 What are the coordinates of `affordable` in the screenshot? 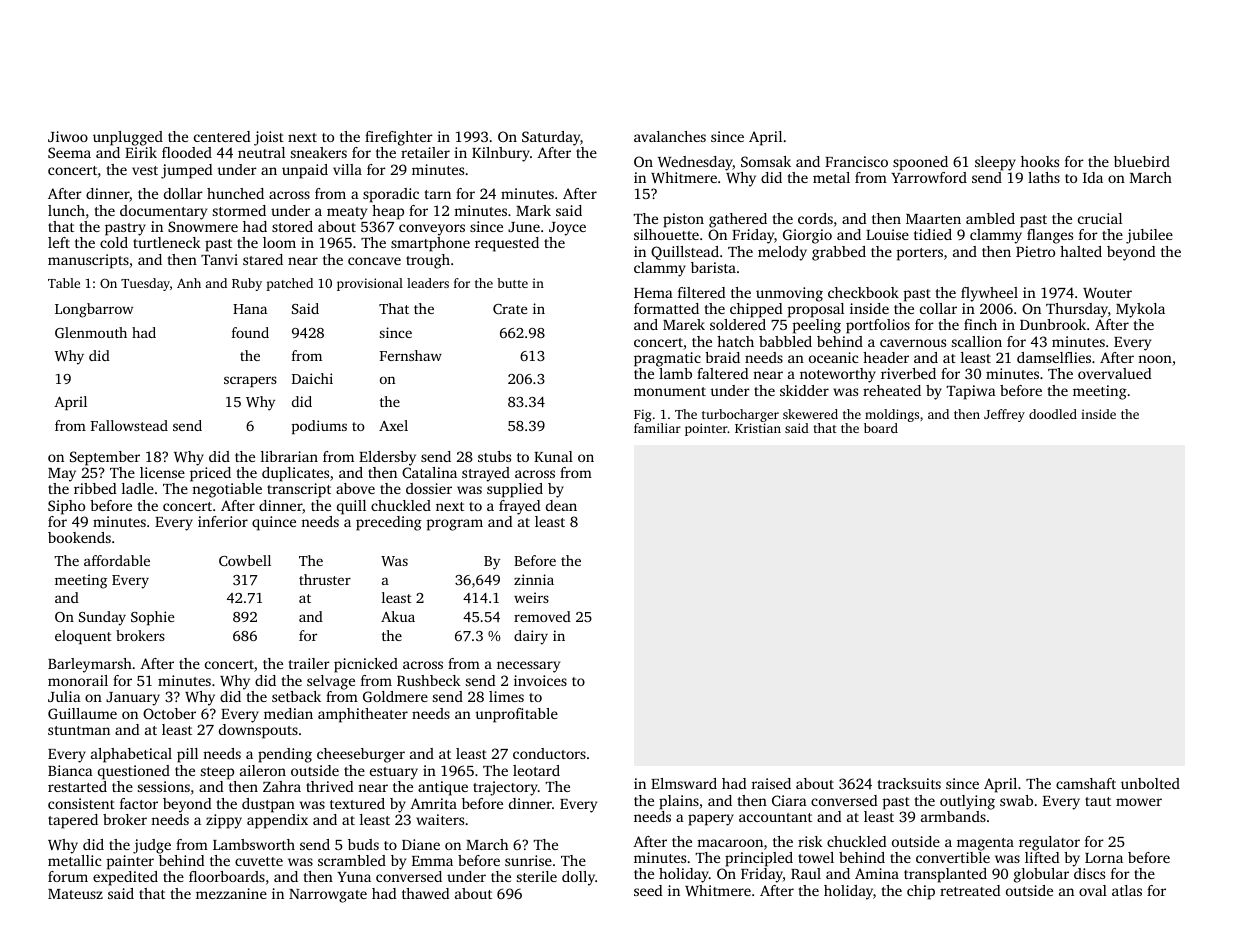 It's located at (117, 560).
